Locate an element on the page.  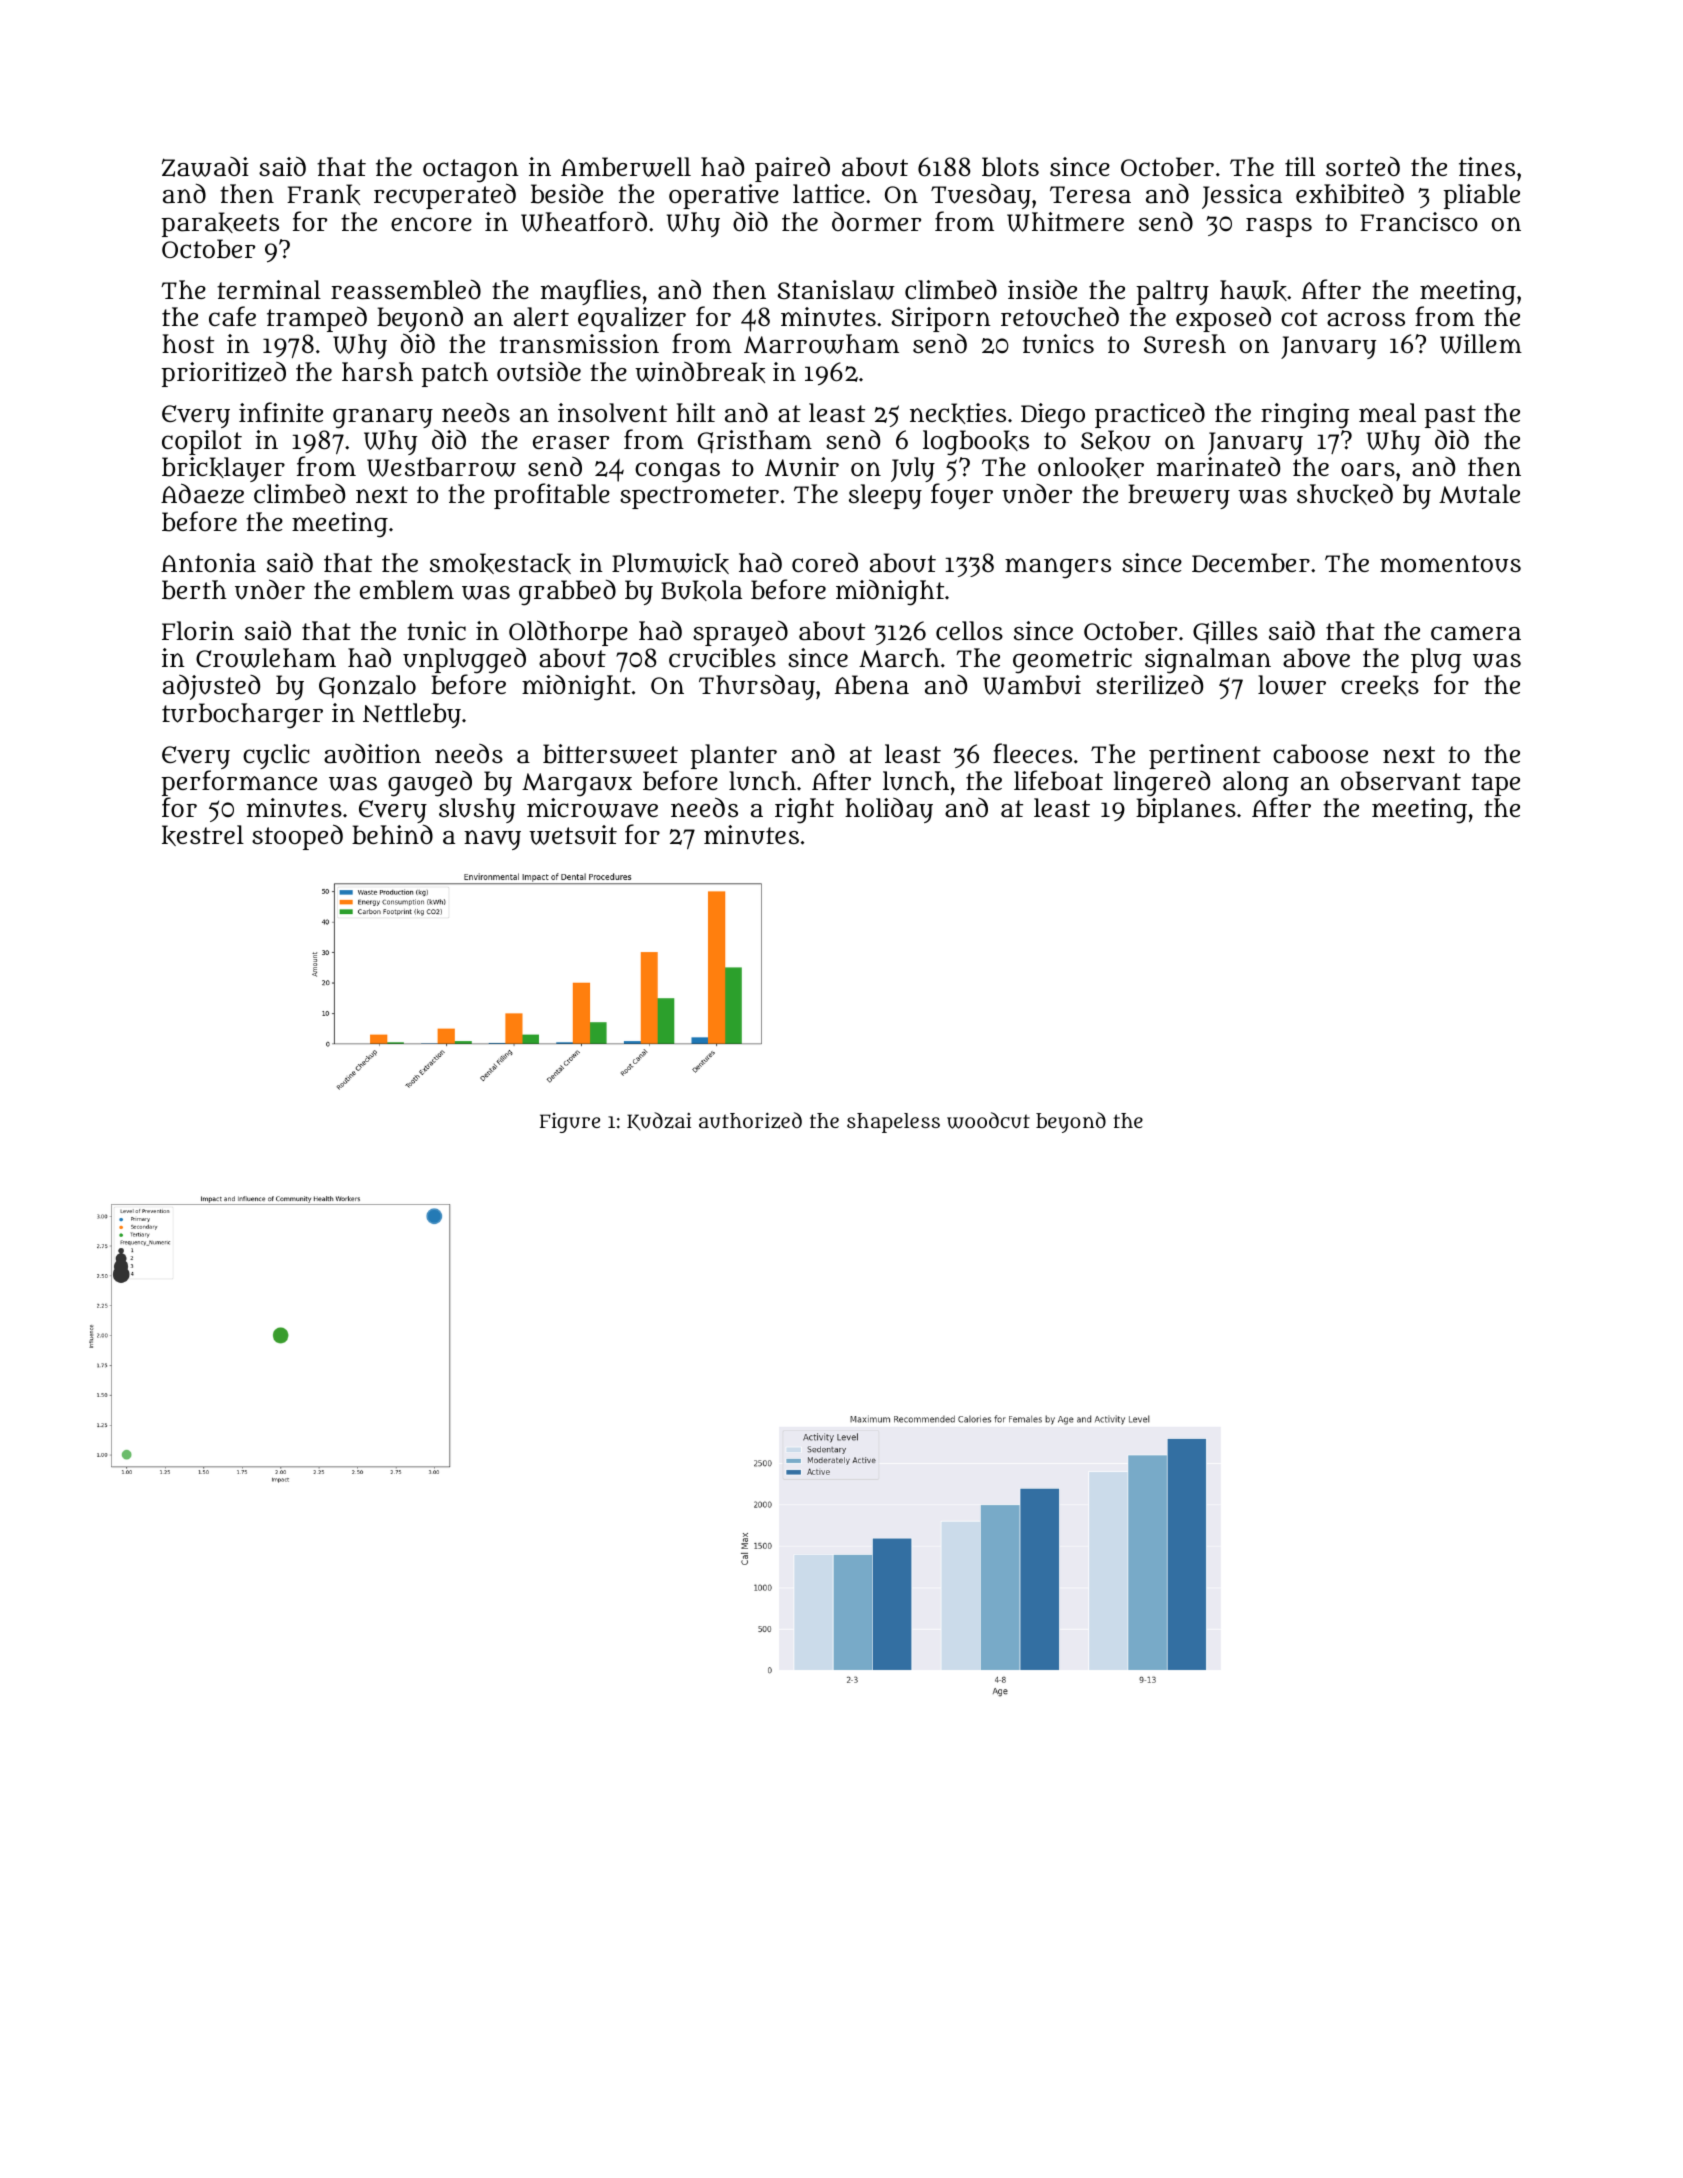
Willem is located at coordinates (1481, 344).
